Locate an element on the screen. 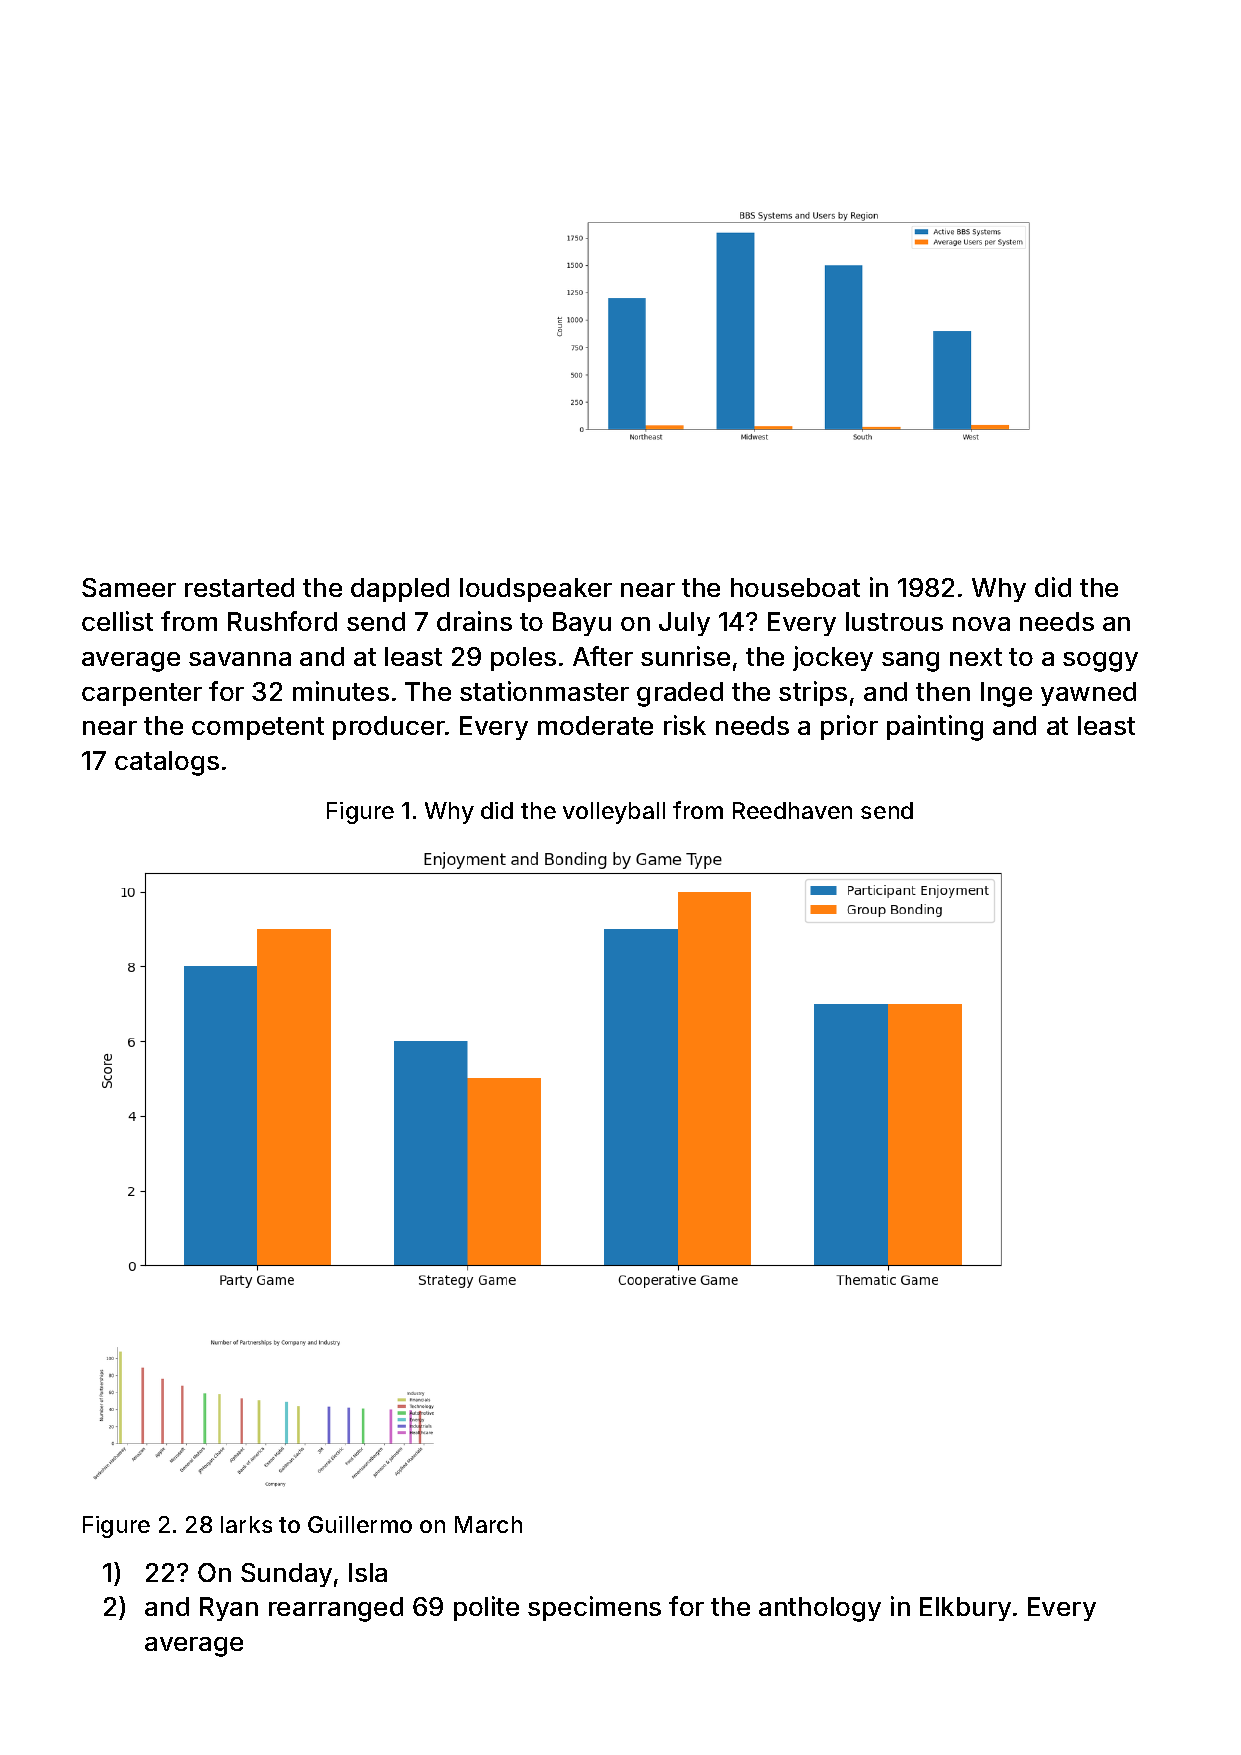  Elkbury is located at coordinates (965, 1609).
